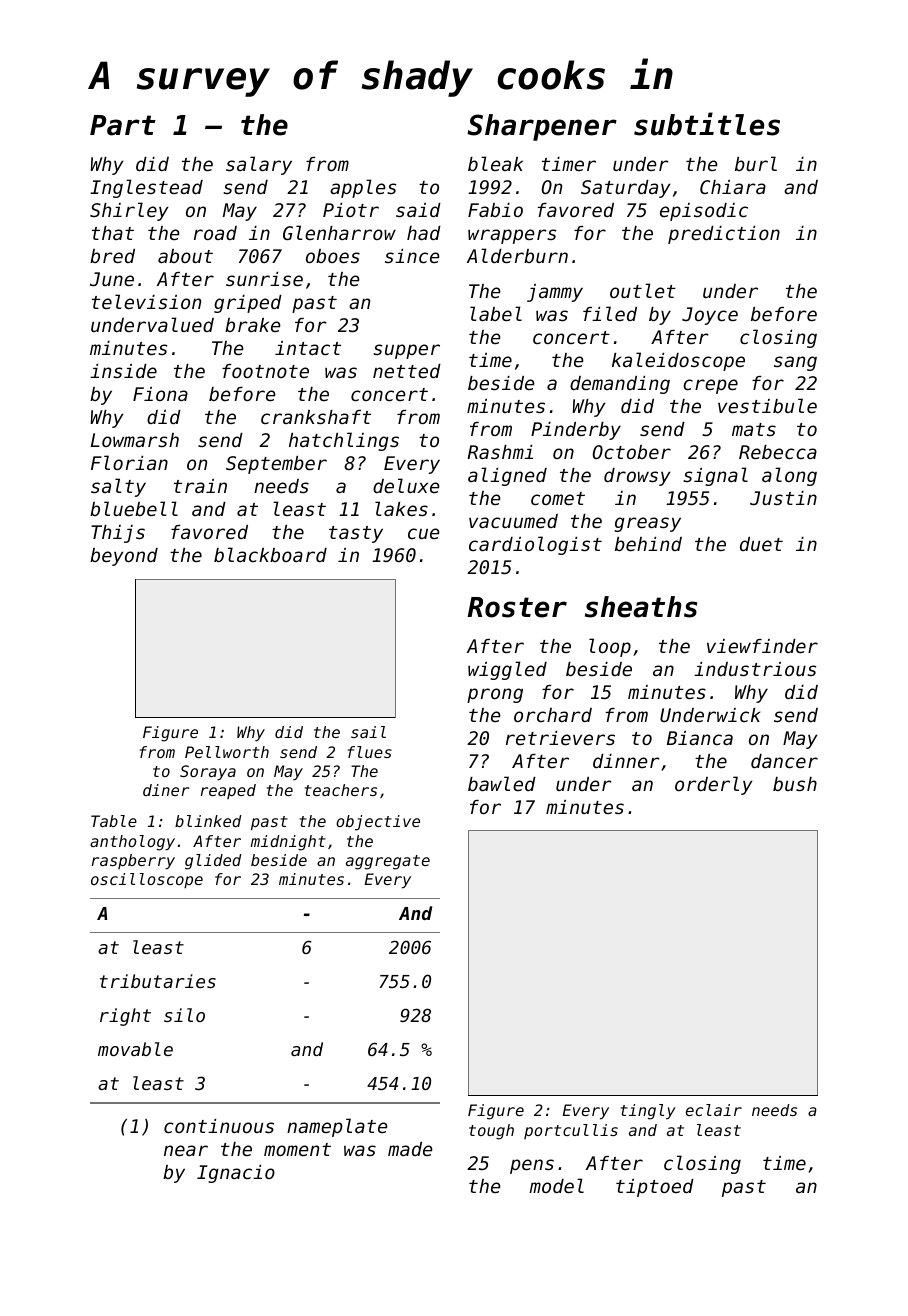 The image size is (908, 1316). Describe the element at coordinates (158, 981) in the document. I see `tributaries` at that location.
